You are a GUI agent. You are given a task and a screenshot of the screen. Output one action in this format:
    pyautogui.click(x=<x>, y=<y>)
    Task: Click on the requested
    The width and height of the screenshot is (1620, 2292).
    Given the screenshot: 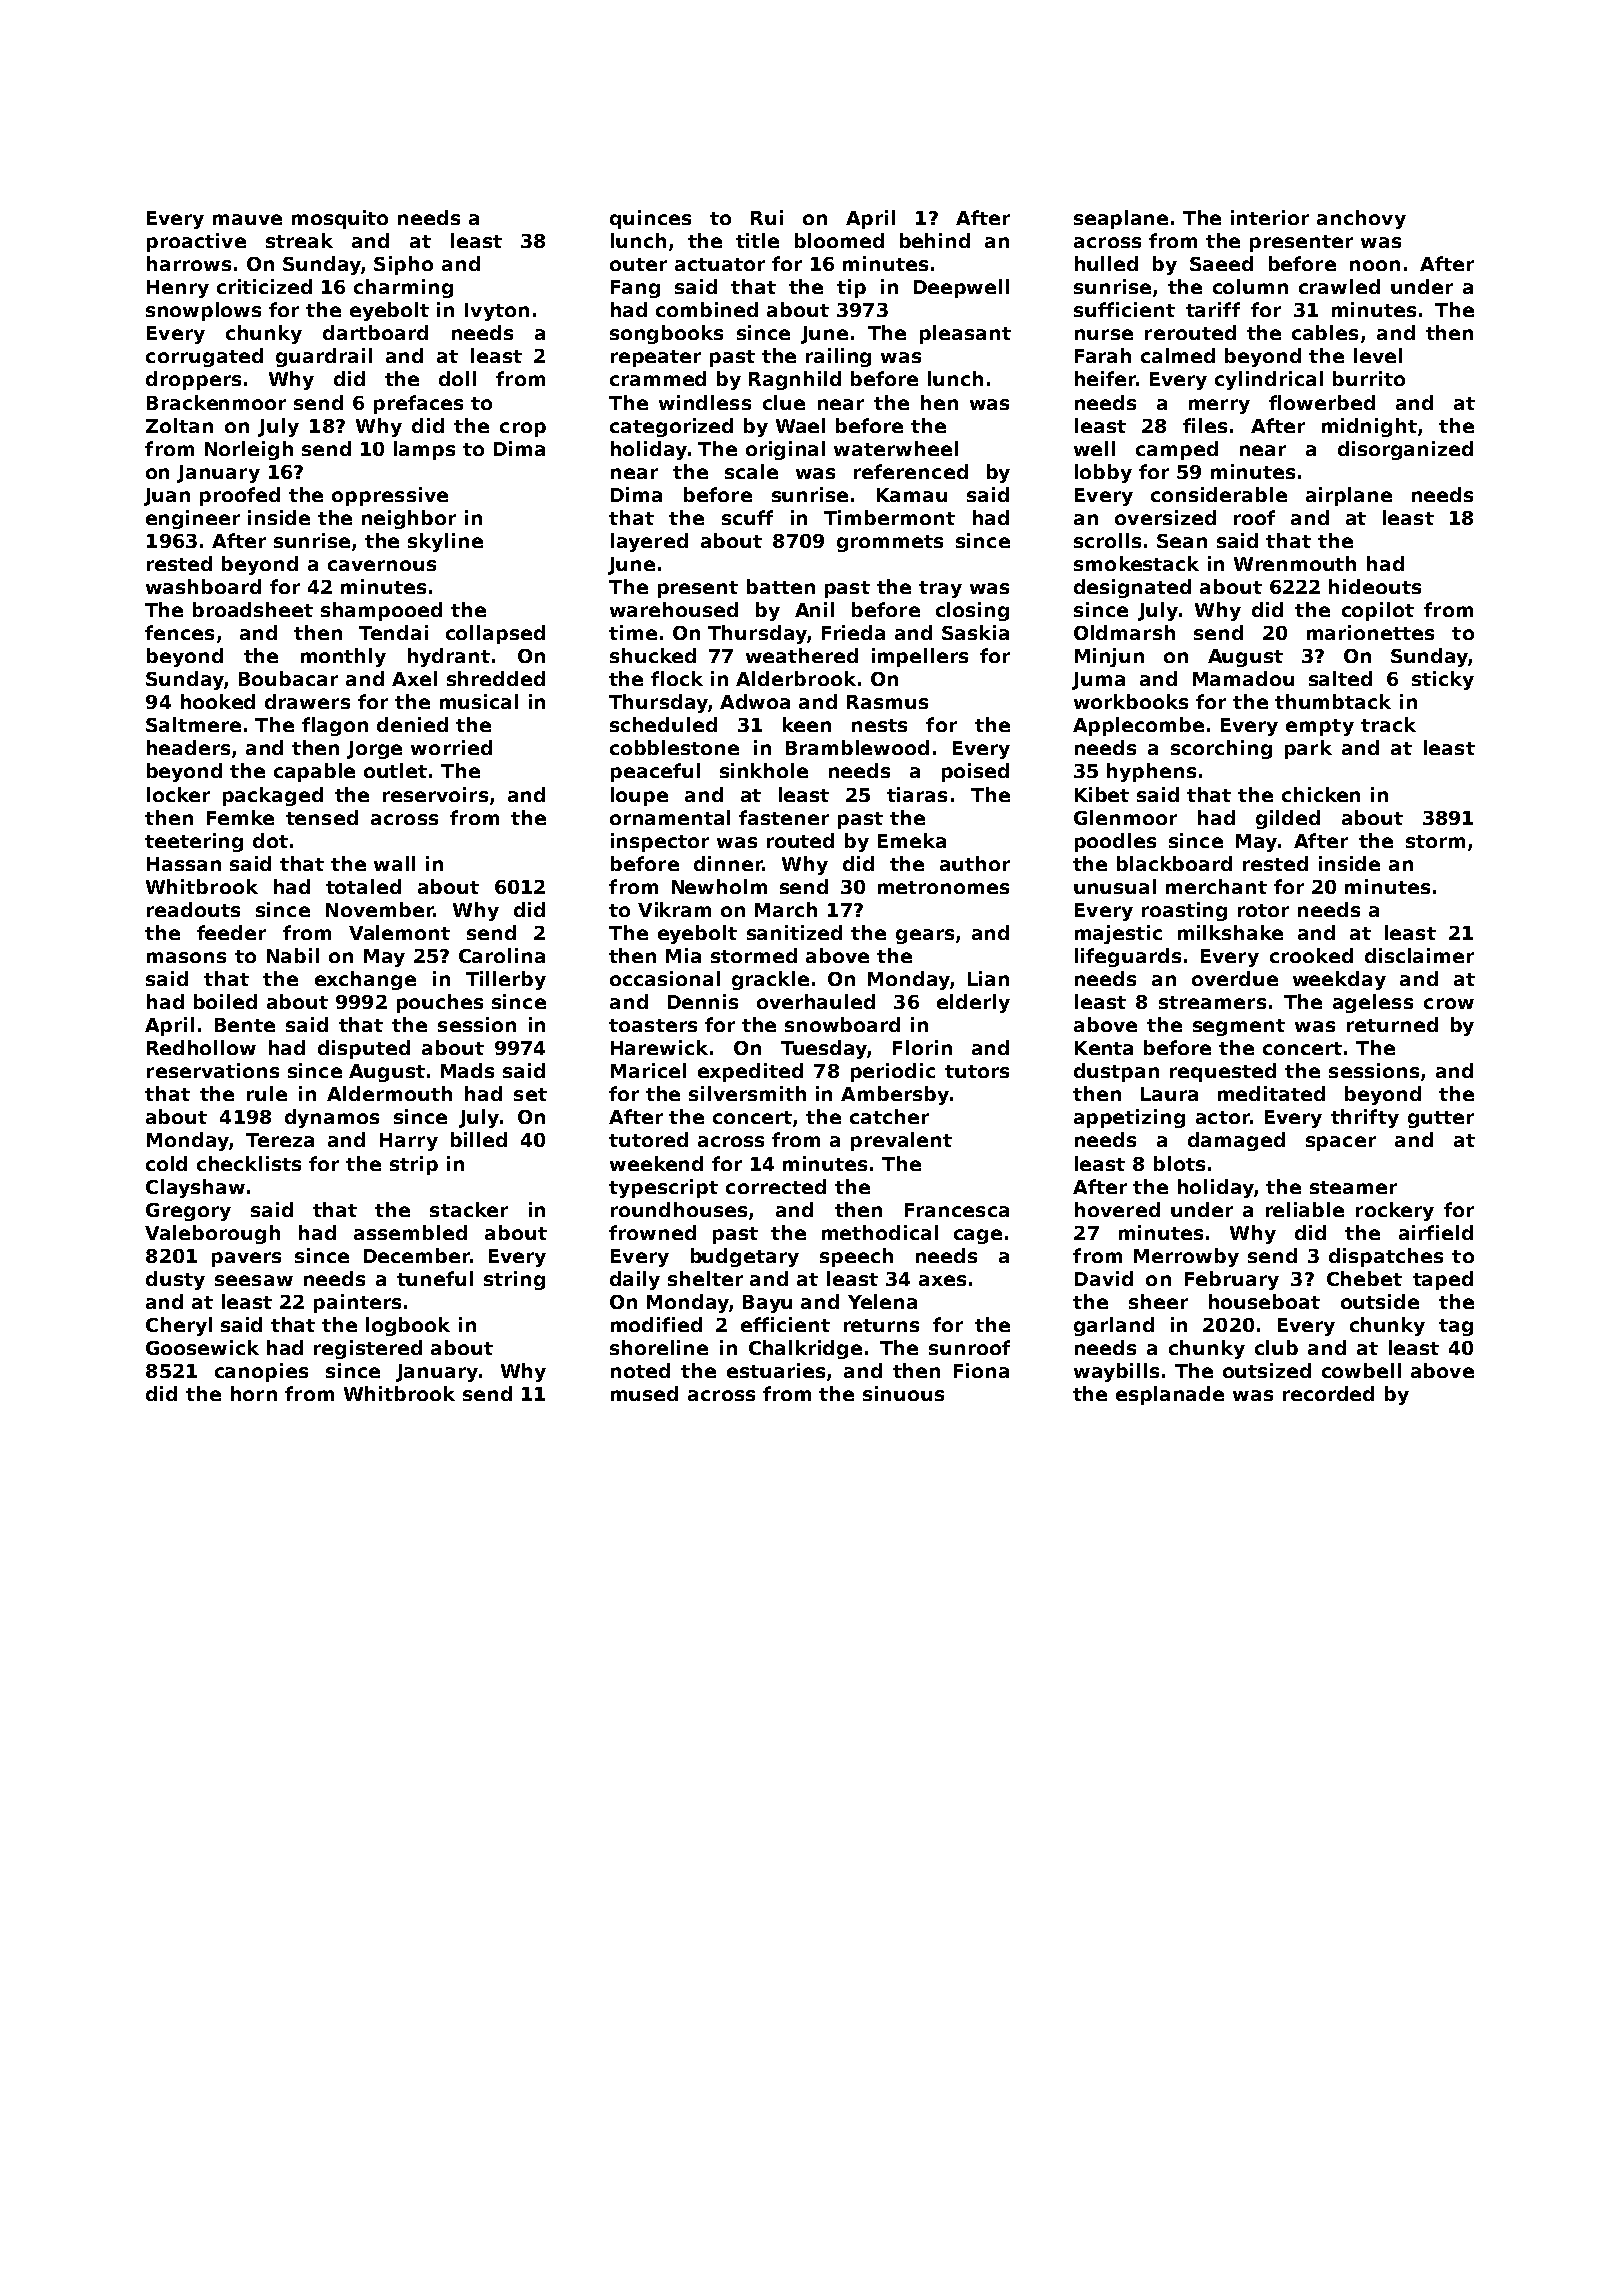 What is the action you would take?
    pyautogui.click(x=1223, y=1072)
